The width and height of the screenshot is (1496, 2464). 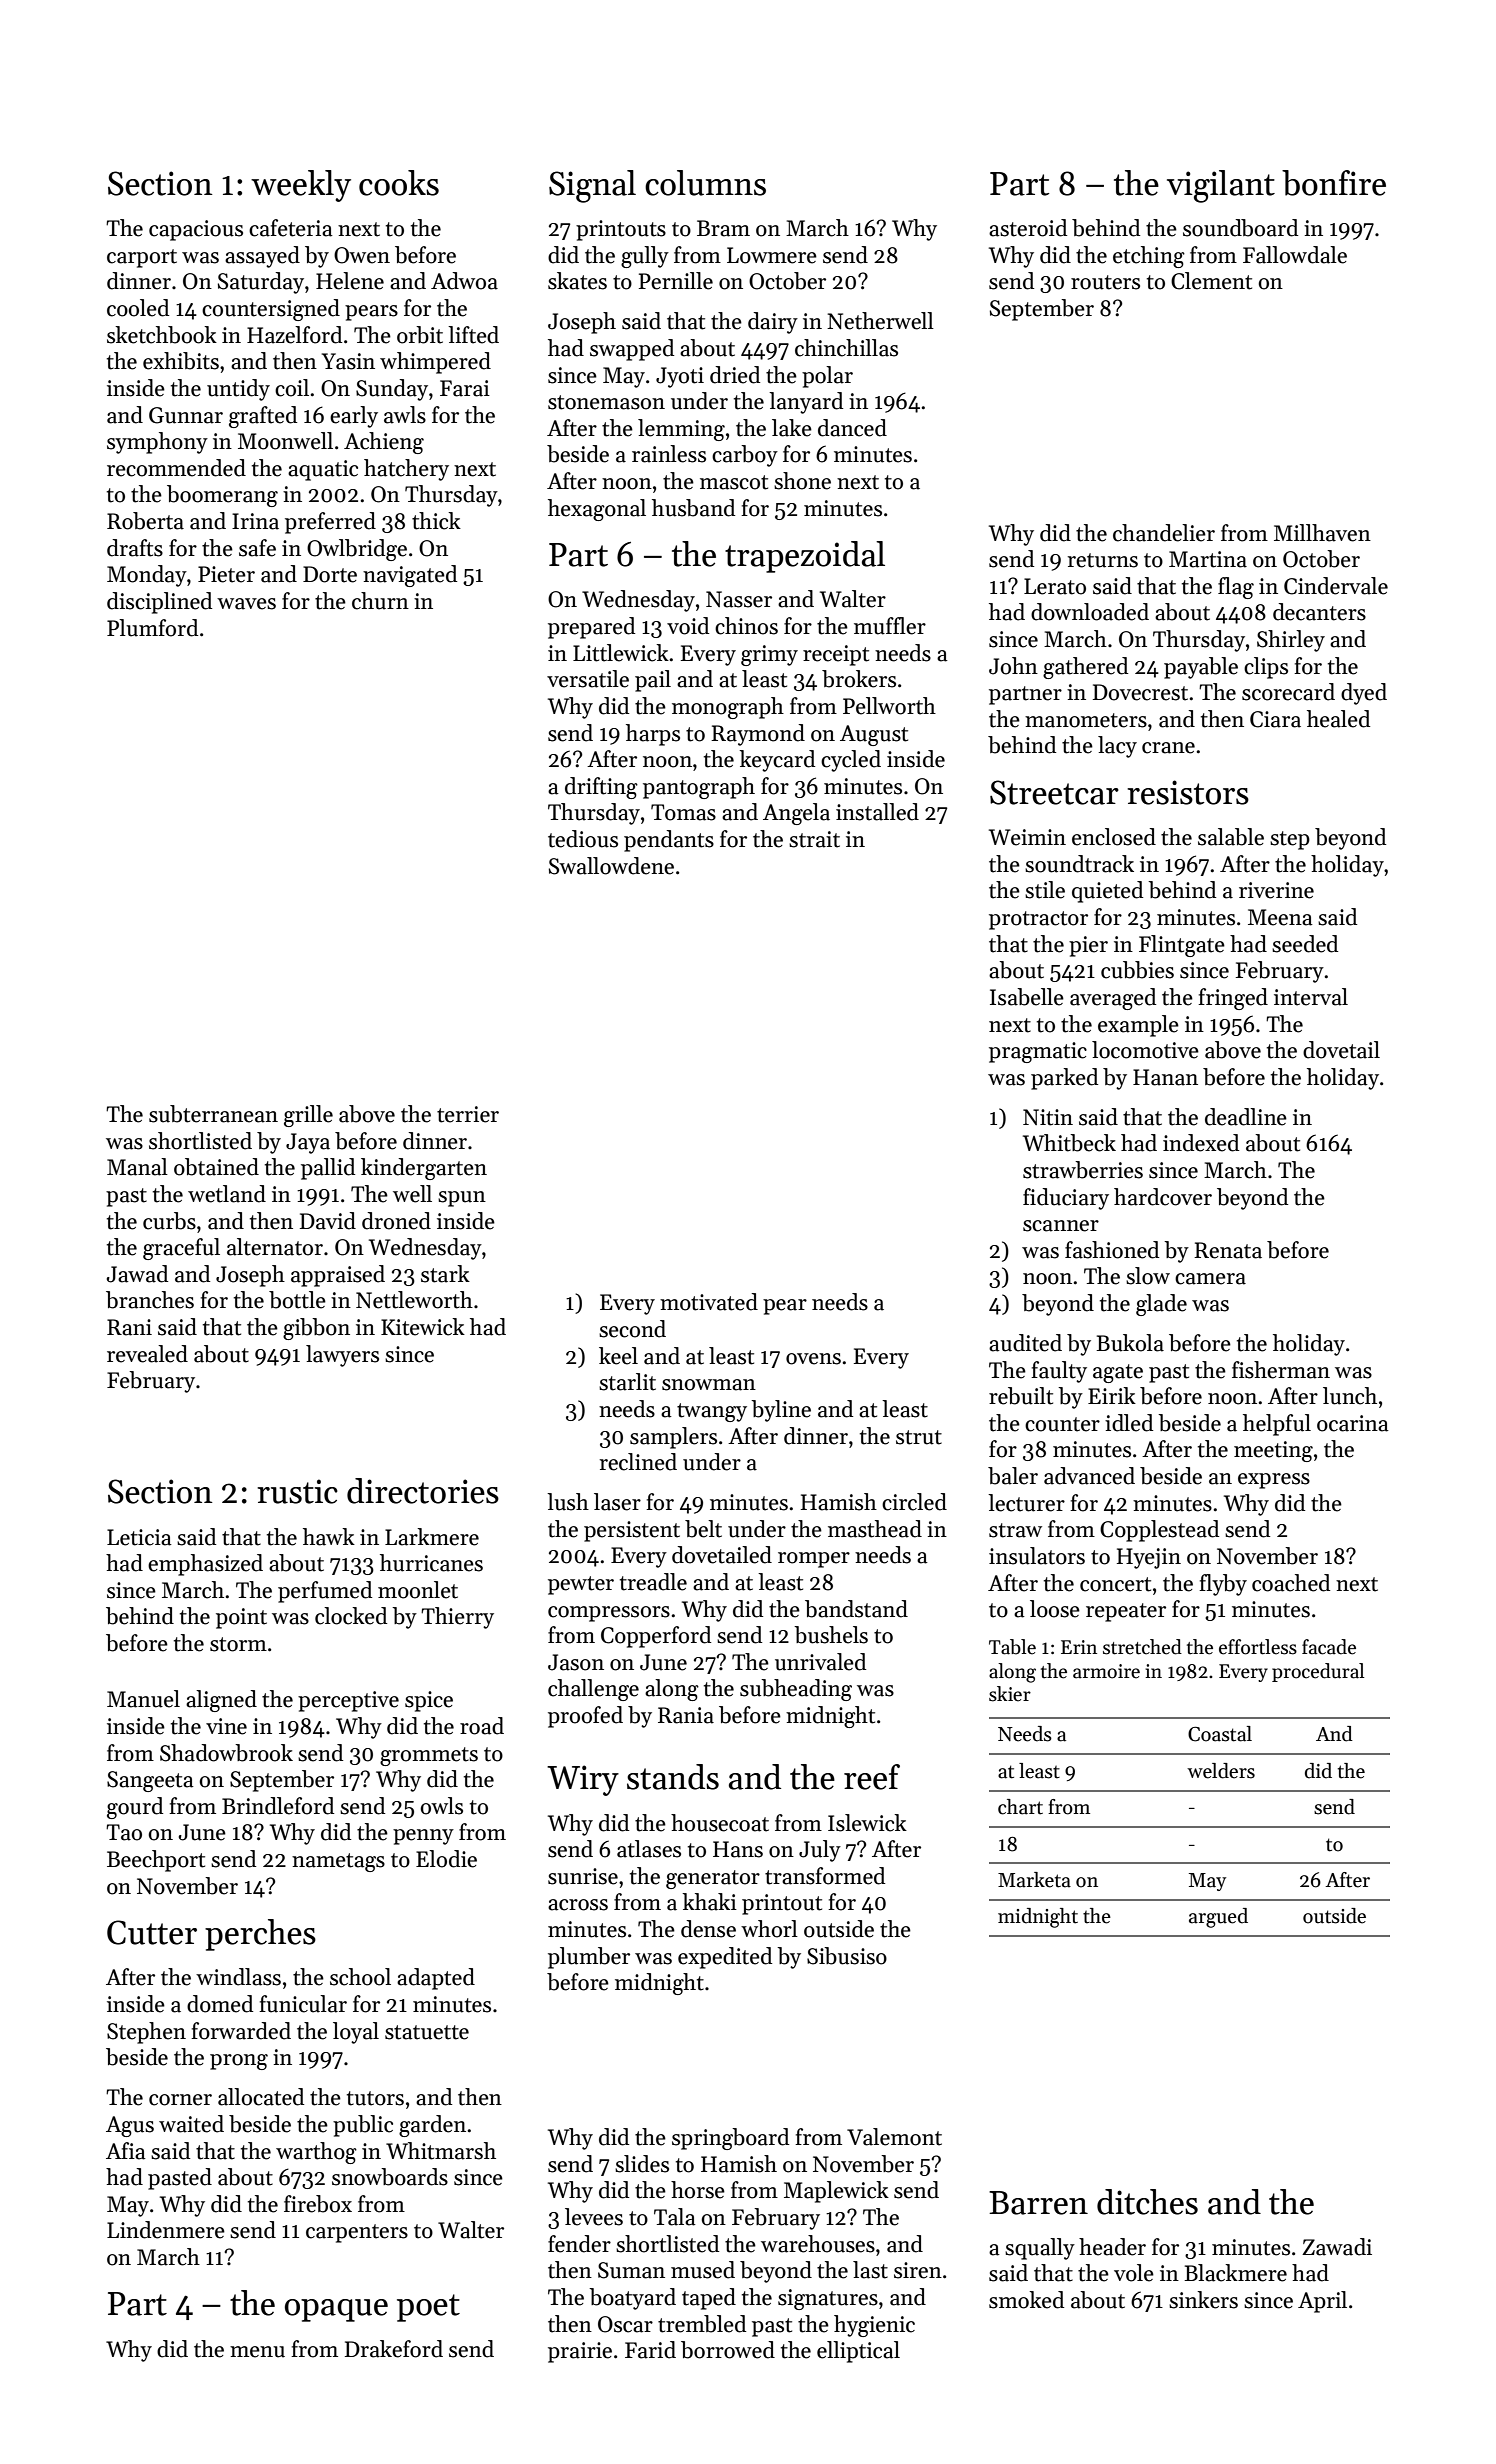 What do you see at coordinates (1334, 183) in the screenshot?
I see `bonfire` at bounding box center [1334, 183].
